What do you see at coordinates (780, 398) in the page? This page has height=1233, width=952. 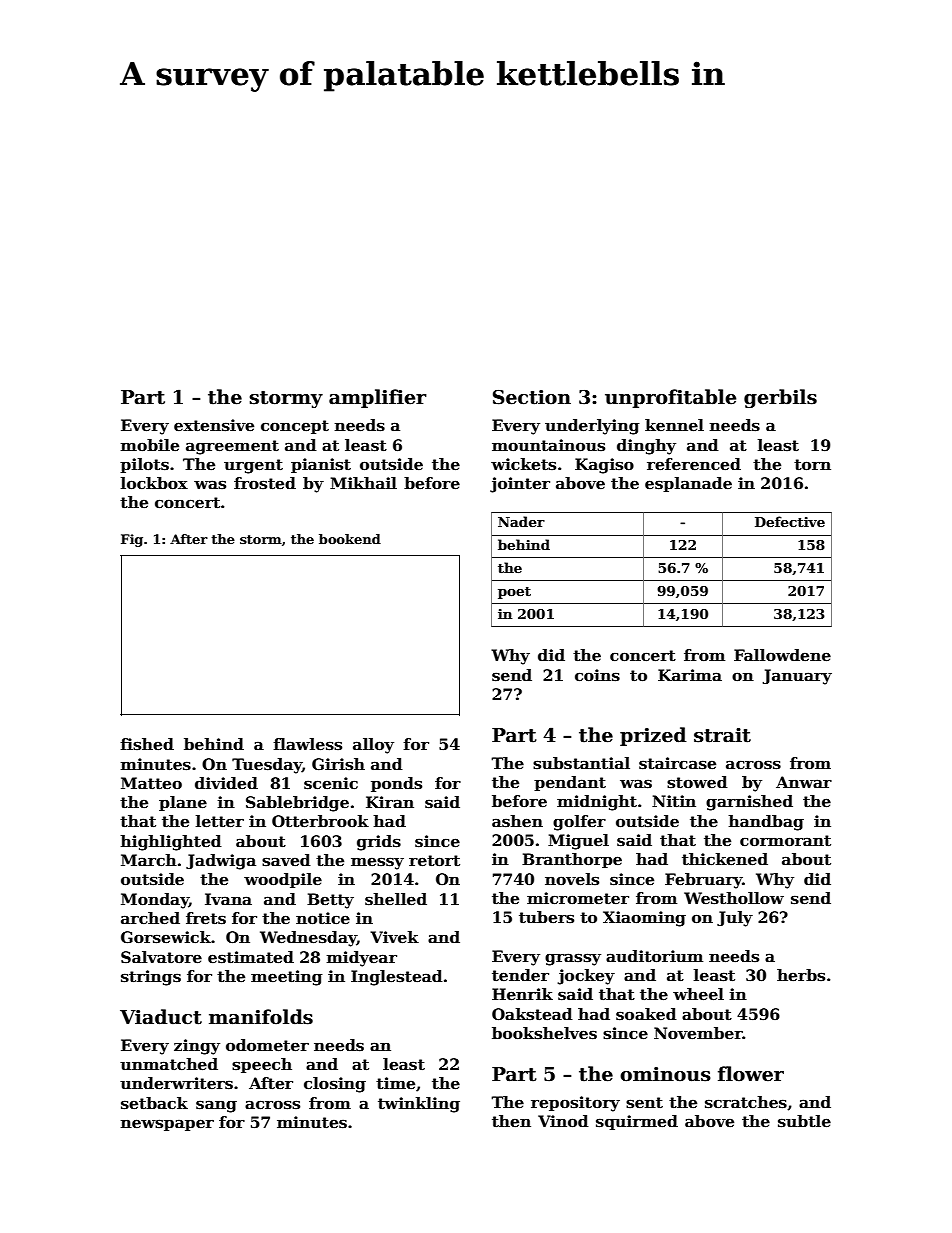 I see `gerbils` at bounding box center [780, 398].
